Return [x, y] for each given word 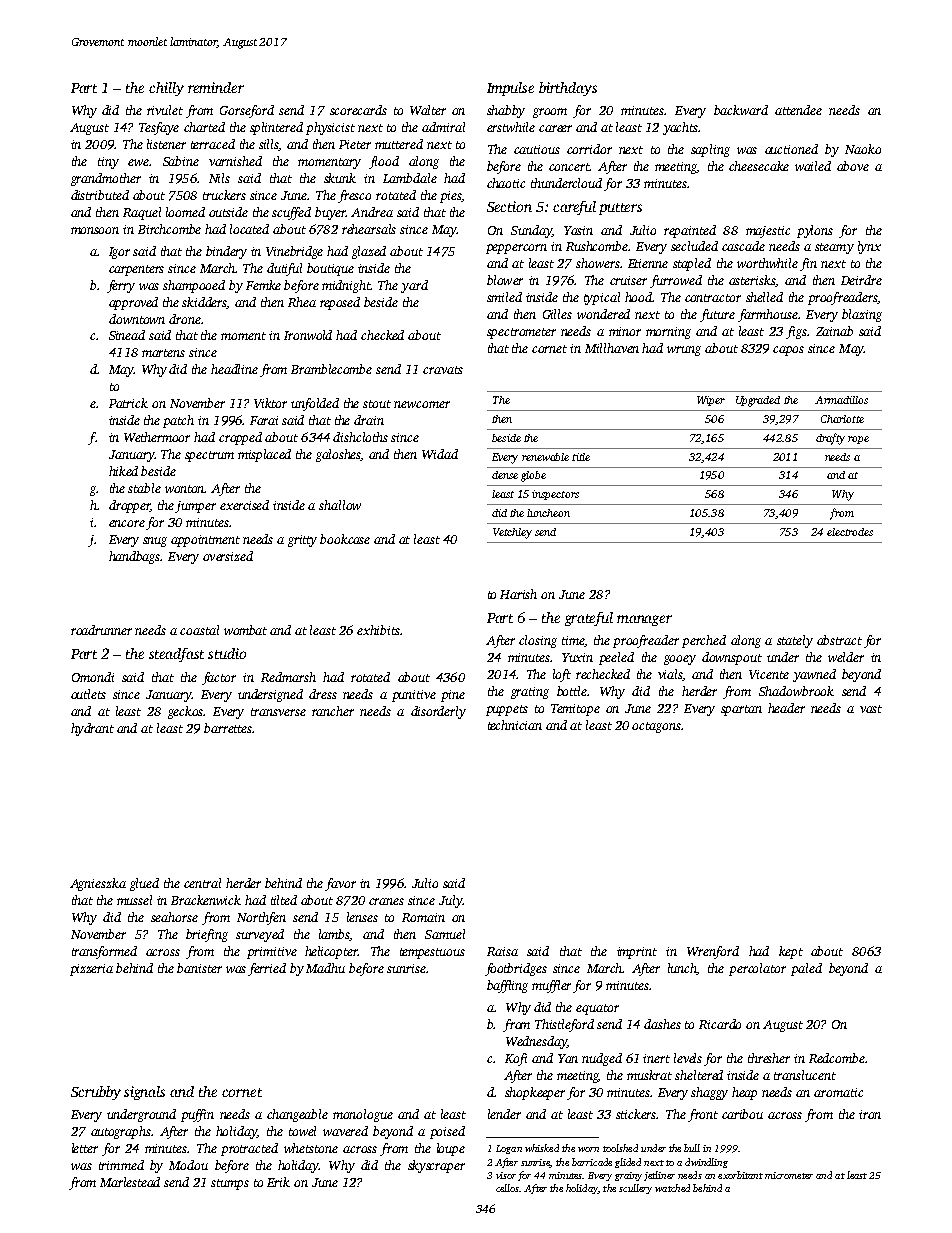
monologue [363, 1115]
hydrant [92, 729]
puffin [197, 1115]
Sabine [181, 161]
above [853, 166]
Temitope [575, 710]
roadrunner [101, 630]
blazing [862, 315]
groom [550, 113]
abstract [839, 640]
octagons [656, 727]
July [450, 901]
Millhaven [612, 348]
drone [185, 319]
